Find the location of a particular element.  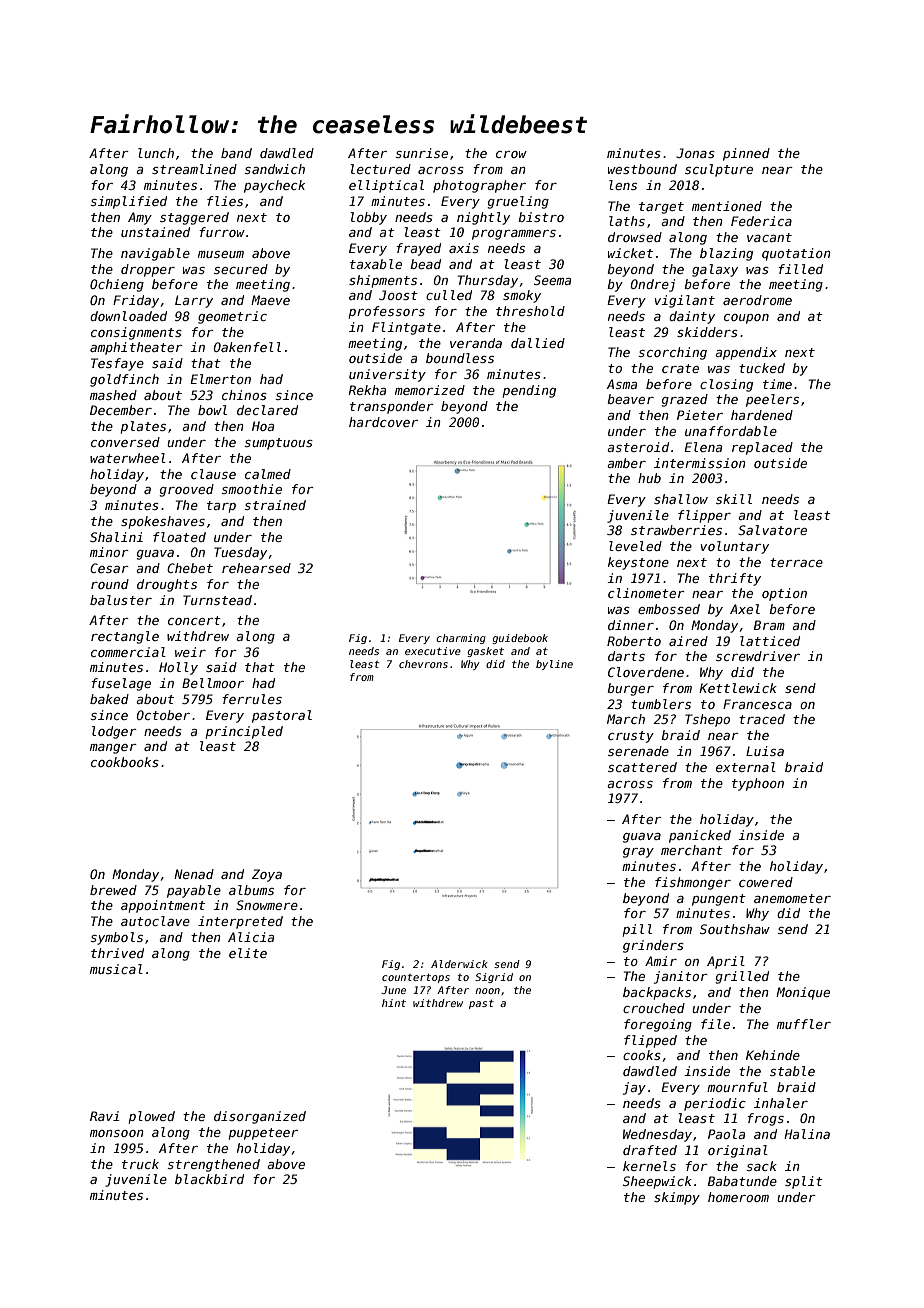

Asma is located at coordinates (622, 384).
